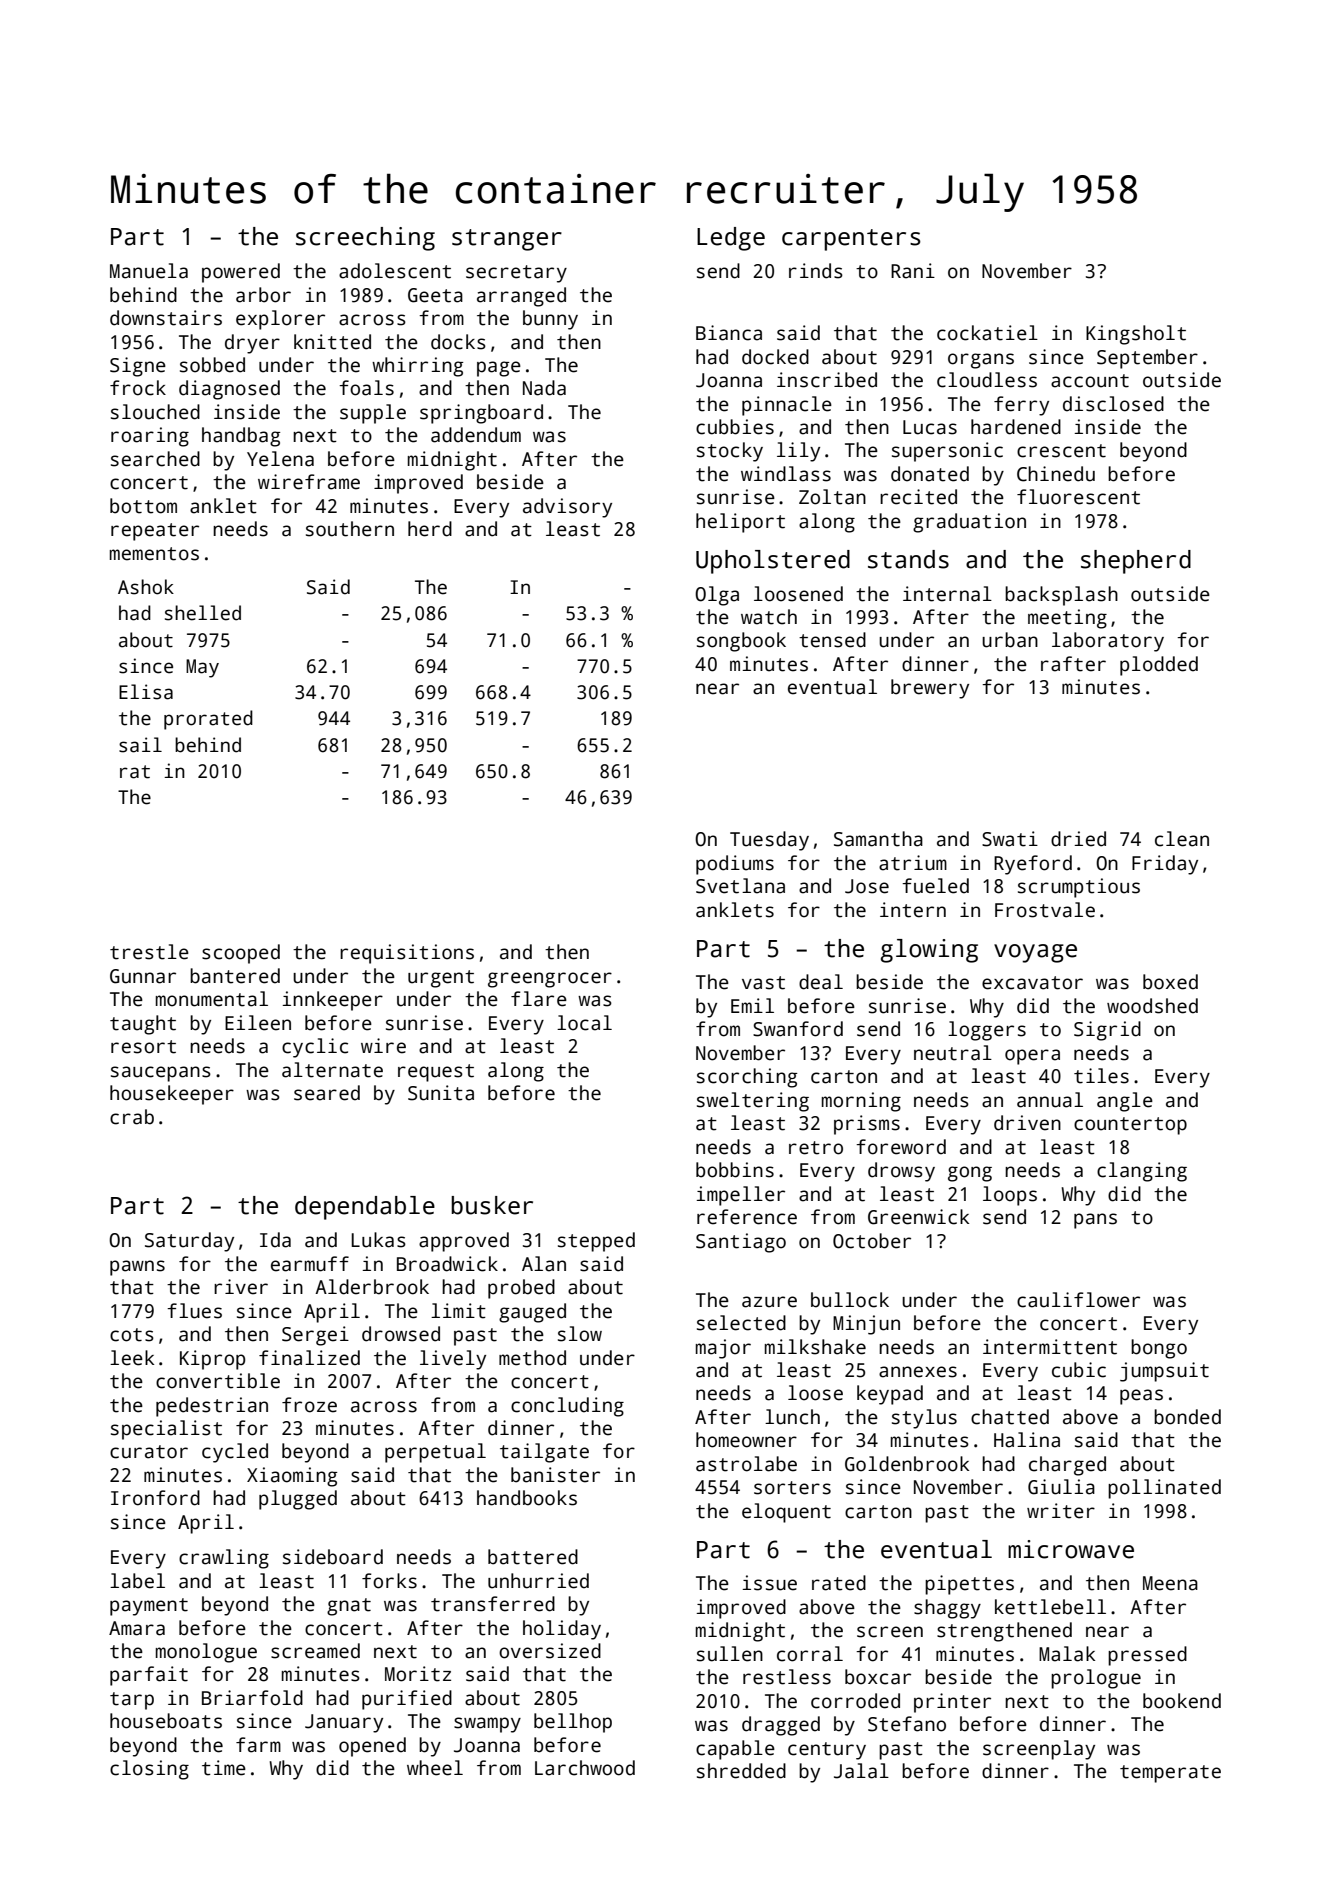  Describe the element at coordinates (149, 1770) in the image. I see `closing` at that location.
